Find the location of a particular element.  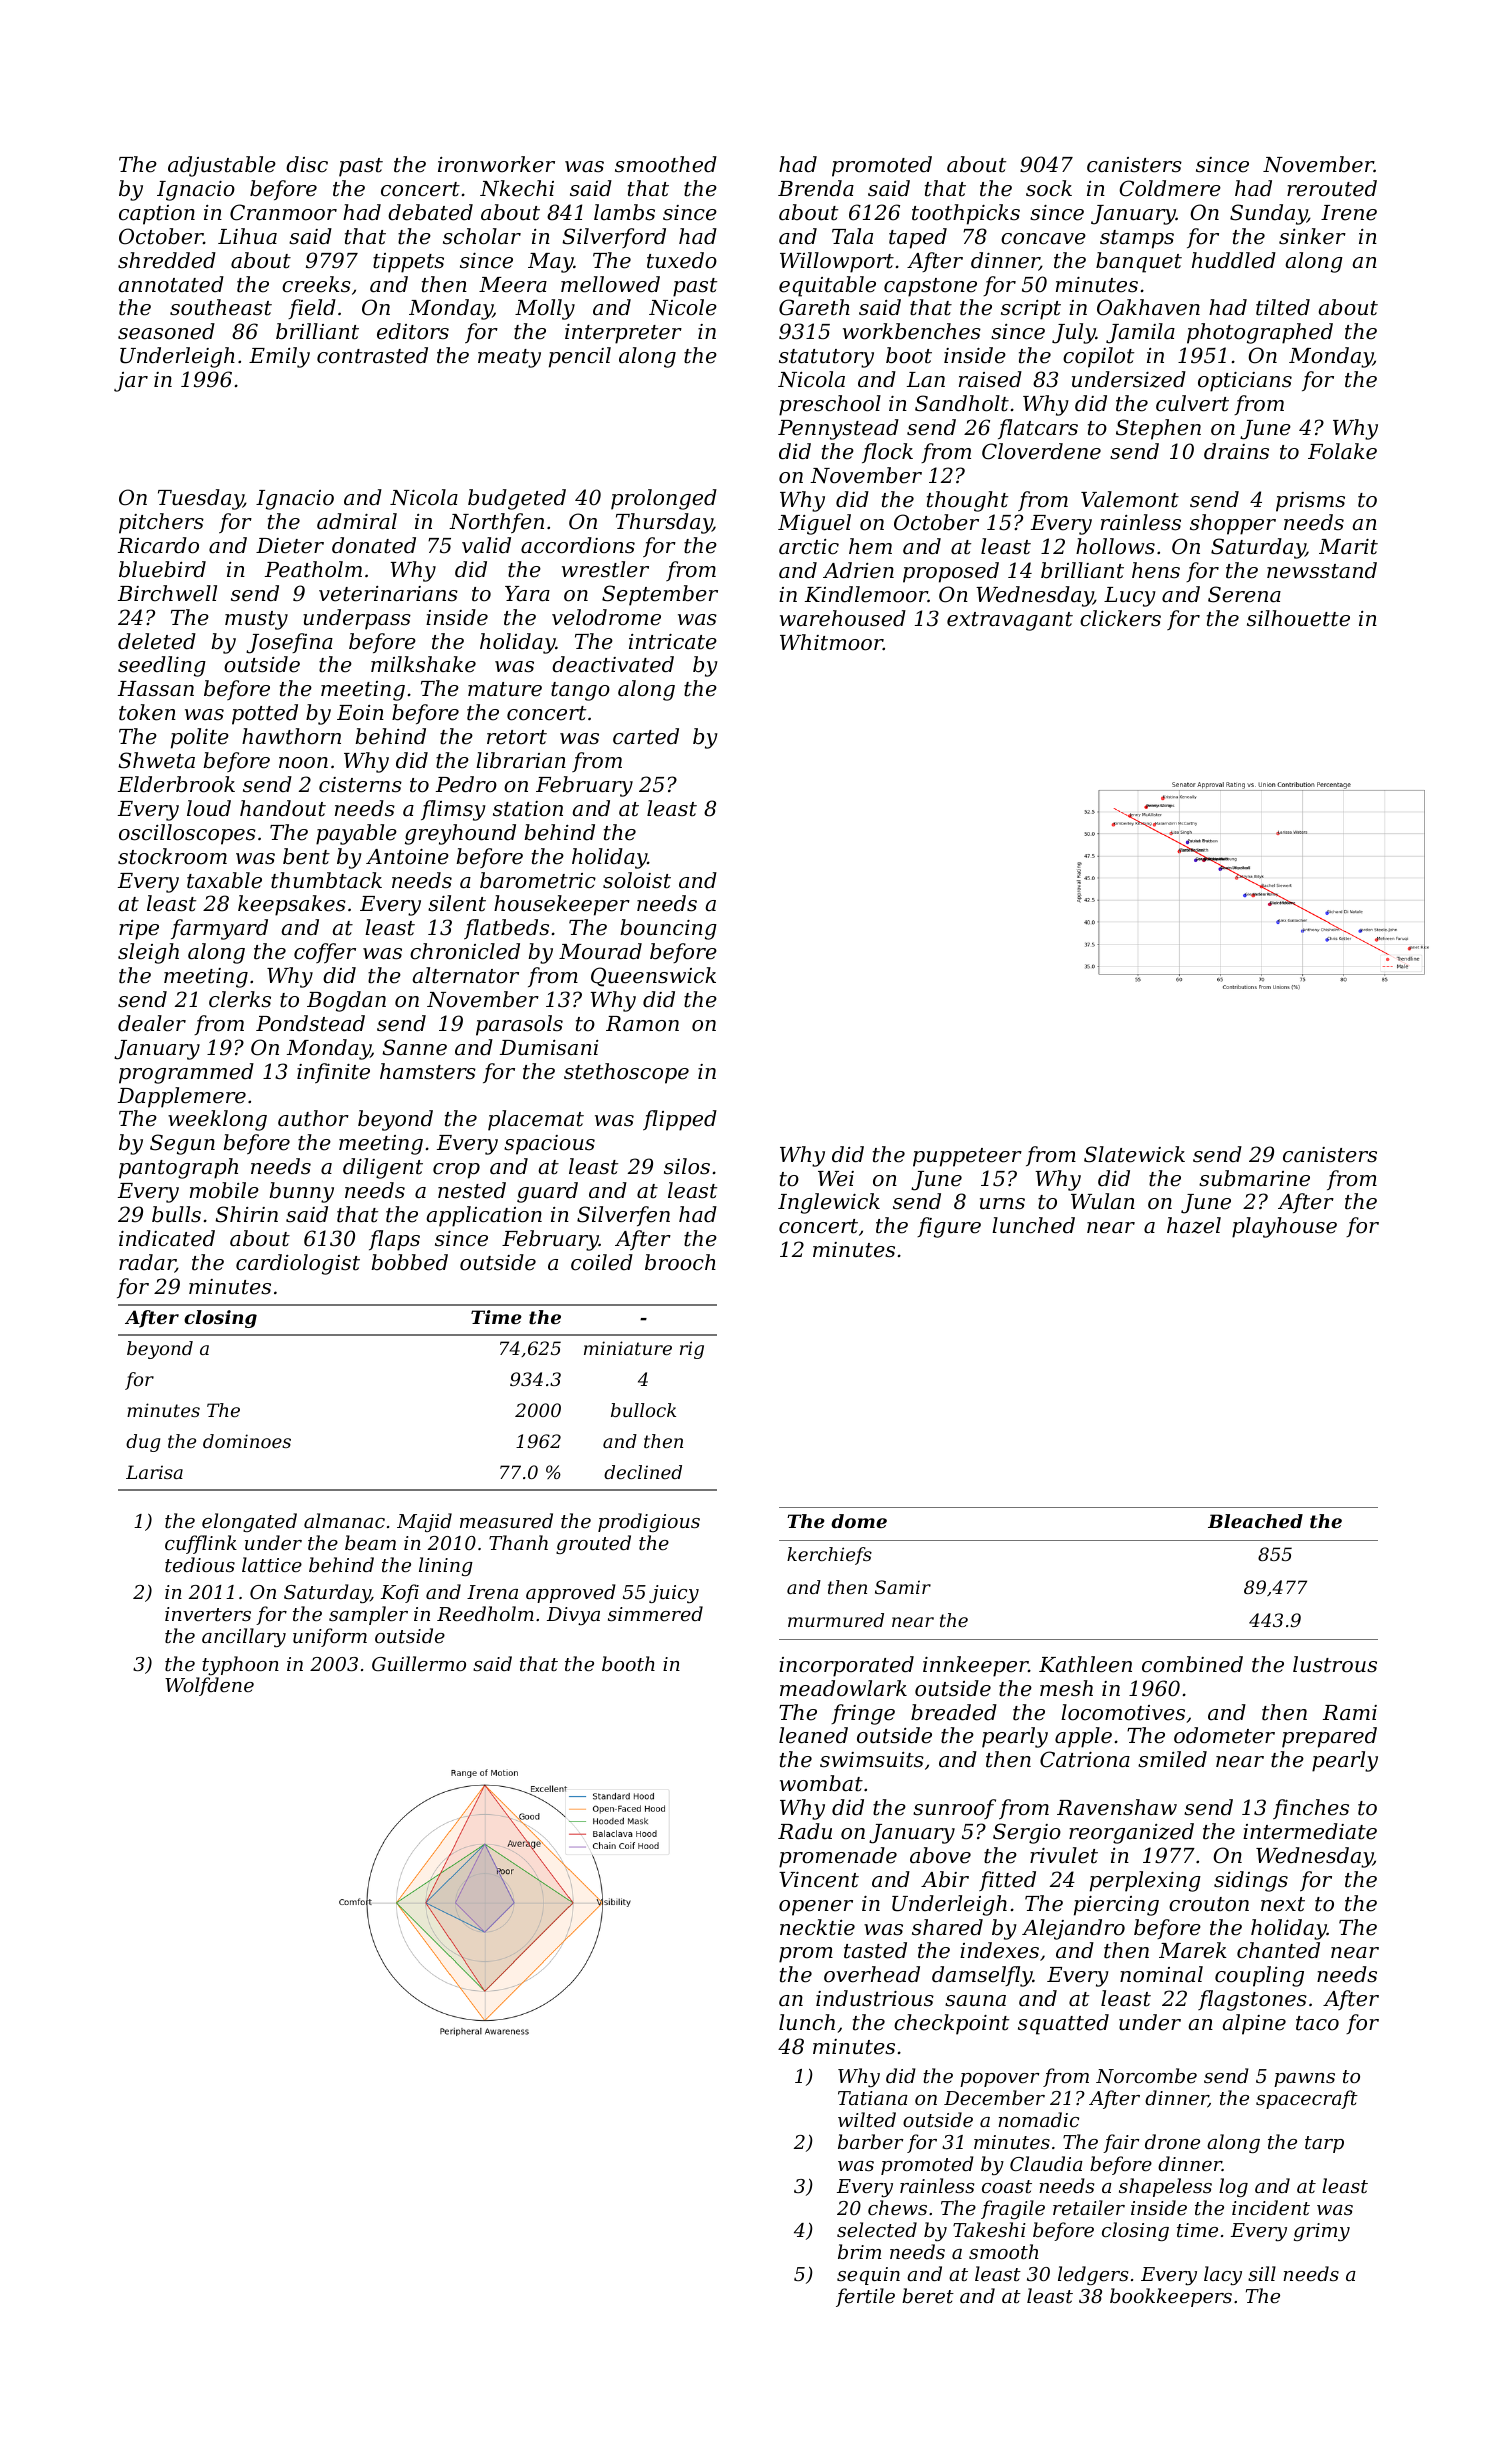

Kathleen is located at coordinates (1085, 1664).
